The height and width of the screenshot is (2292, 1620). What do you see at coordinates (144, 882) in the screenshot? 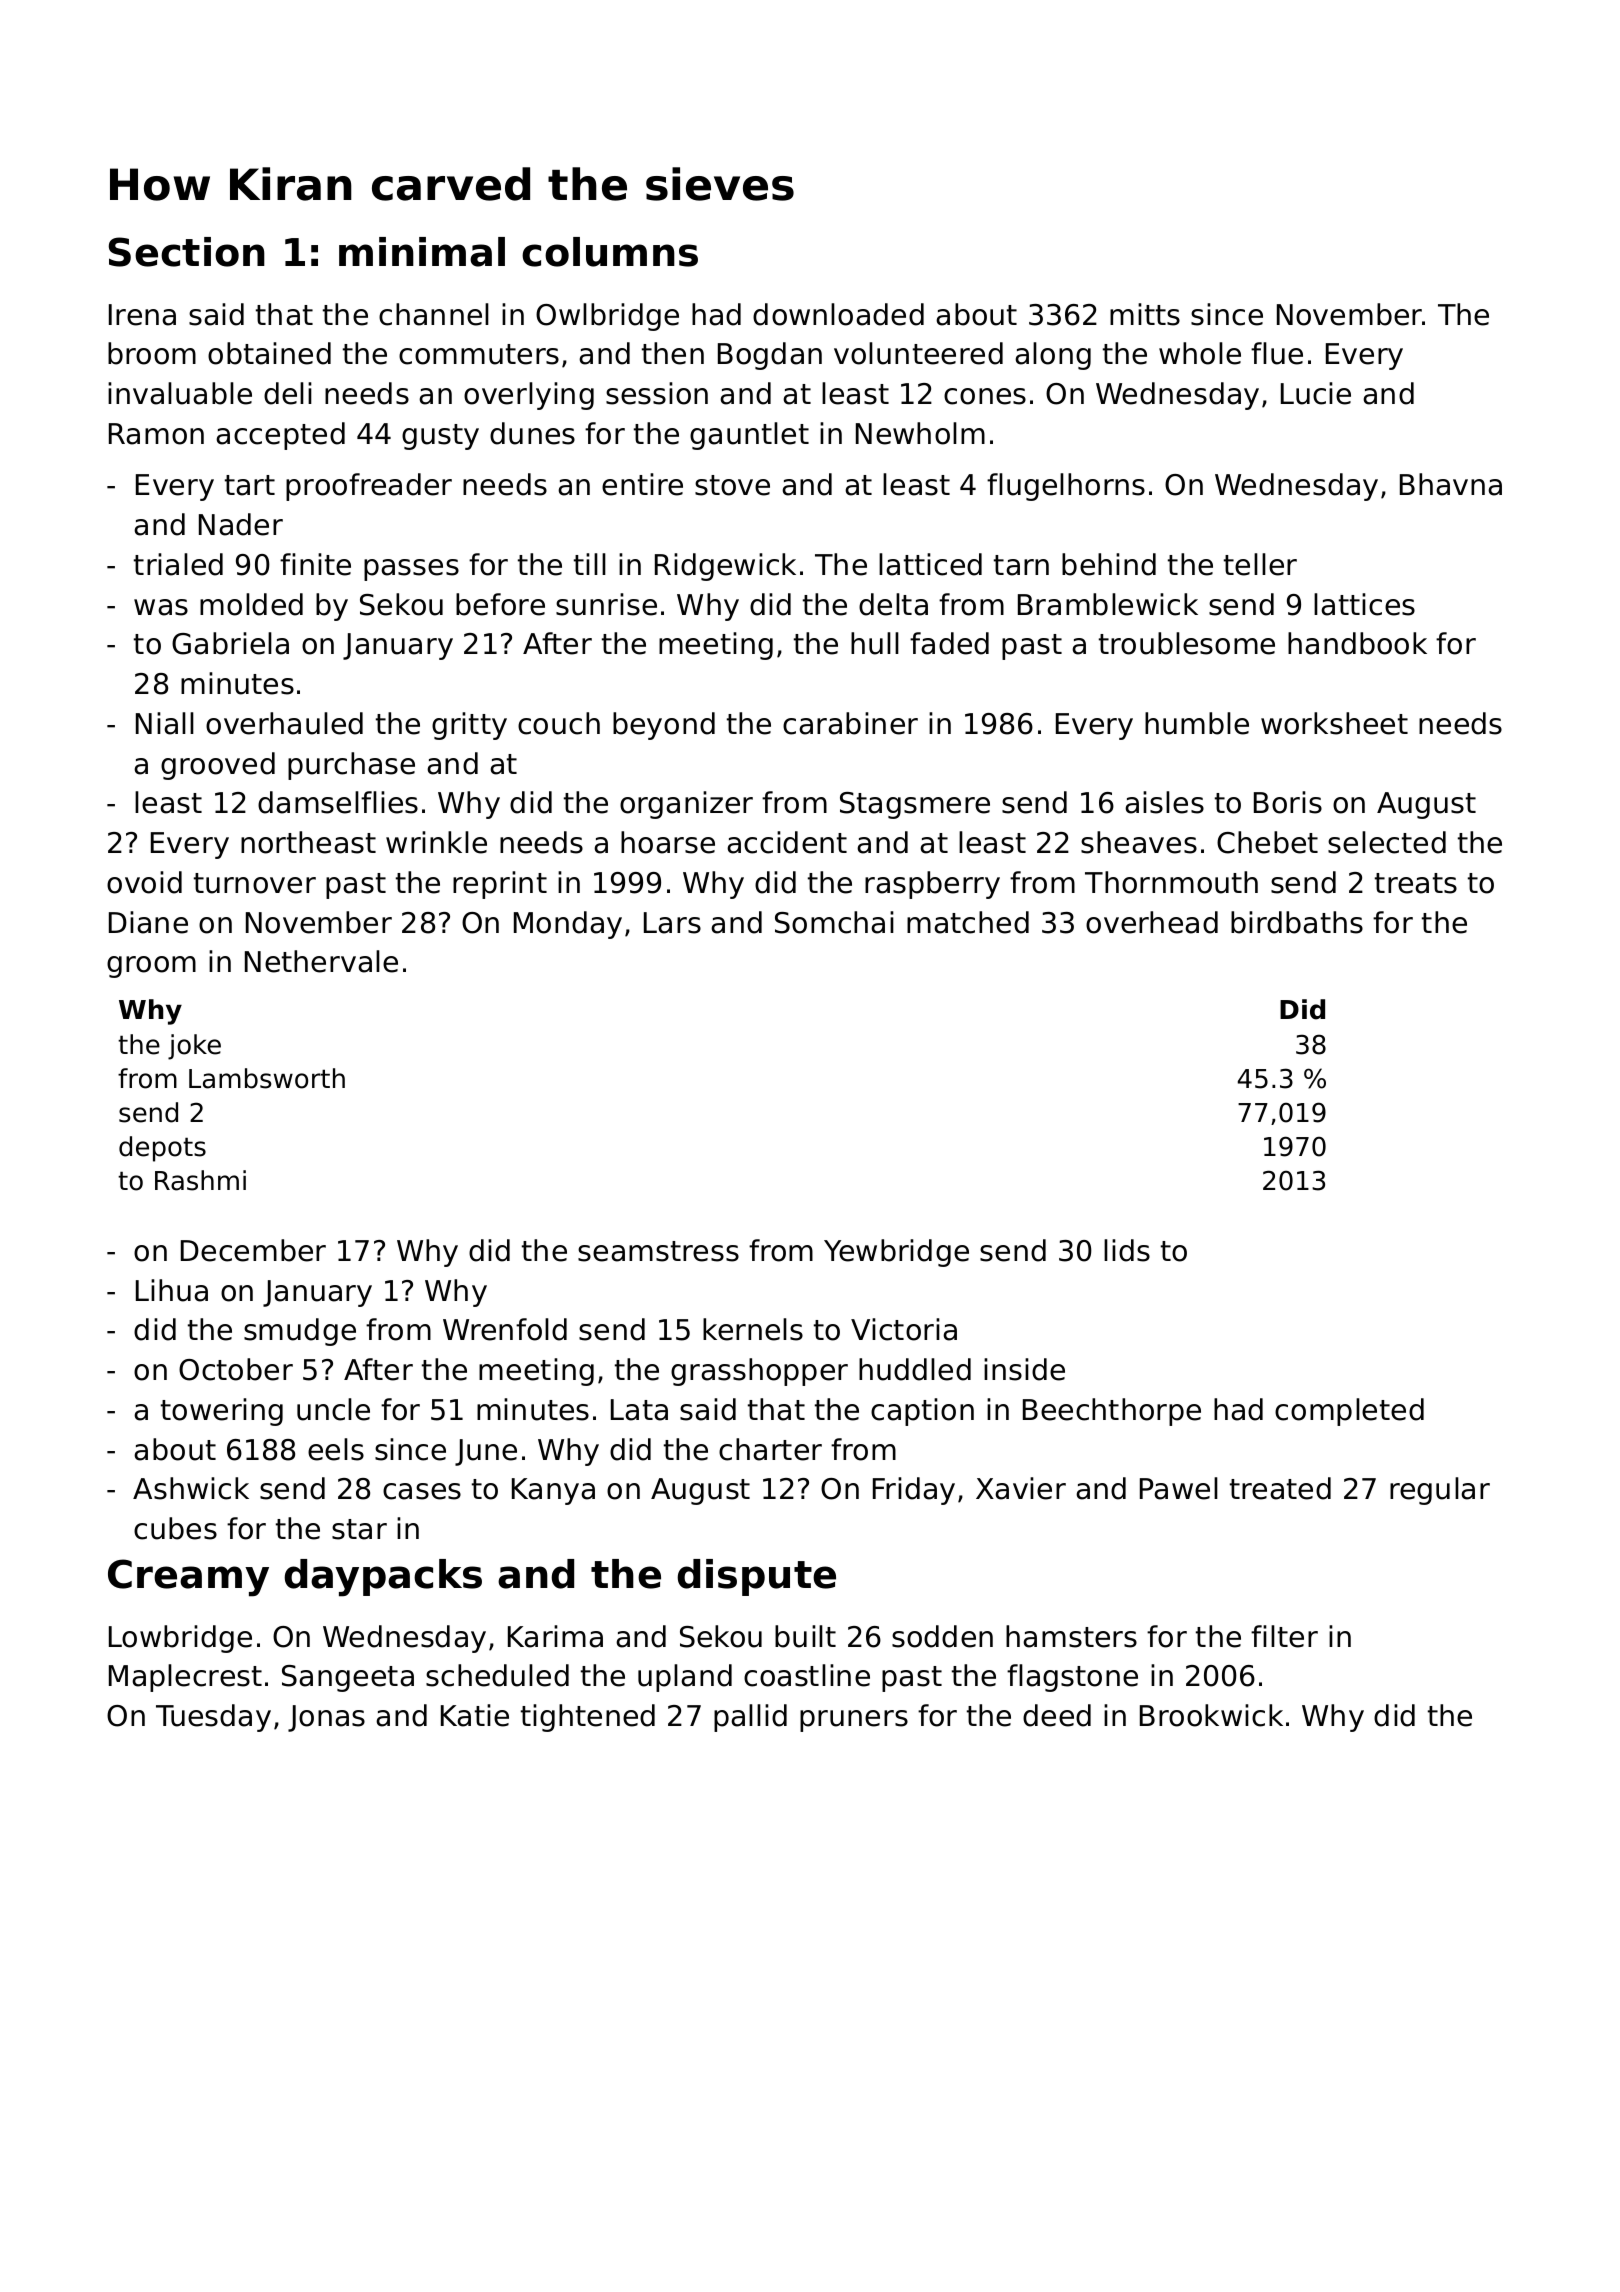
I see `ovoid` at bounding box center [144, 882].
